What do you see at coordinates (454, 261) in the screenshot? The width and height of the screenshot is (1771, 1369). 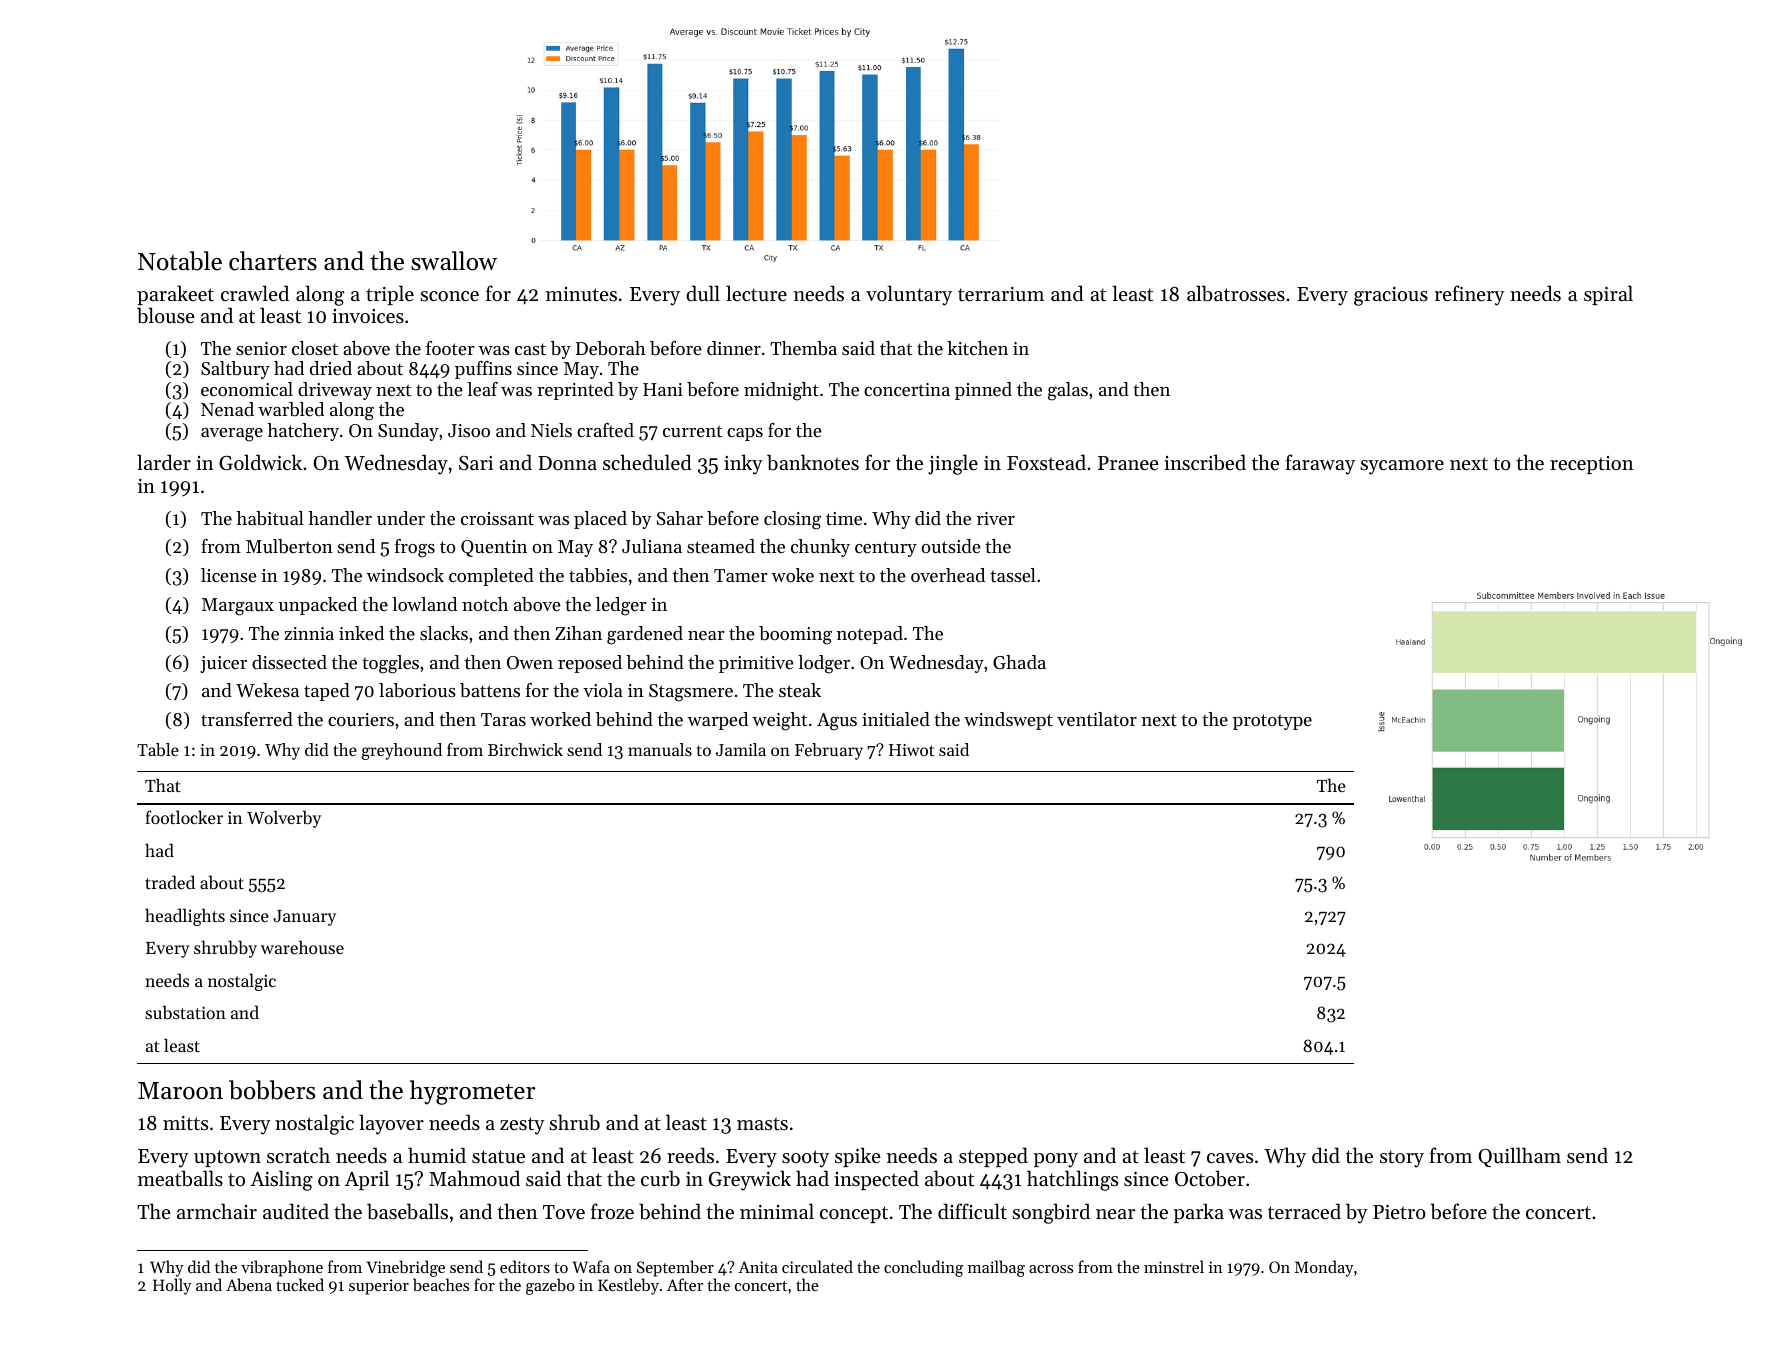 I see `swallow` at bounding box center [454, 261].
